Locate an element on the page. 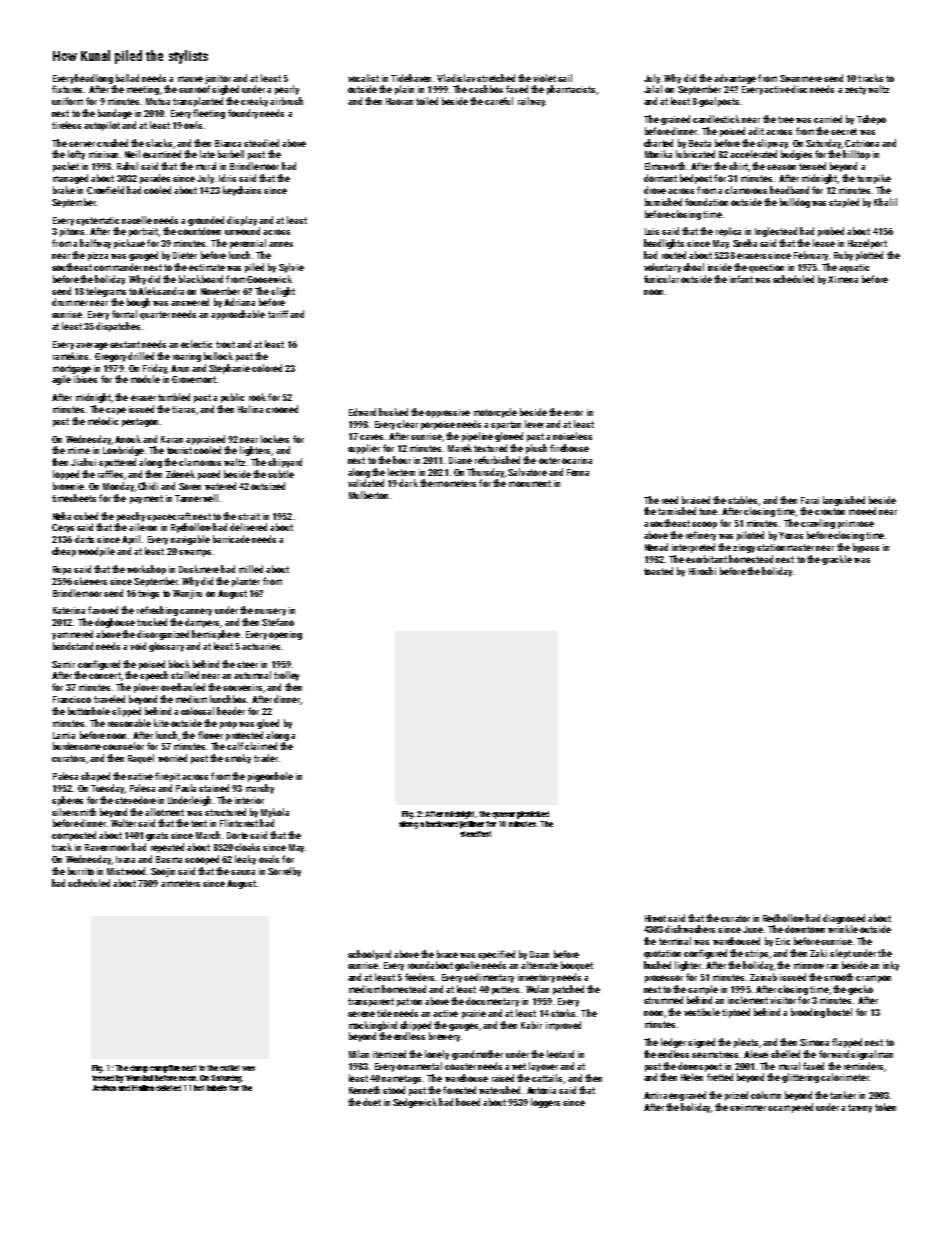 The width and height of the image is (952, 1233). minivan is located at coordinates (103, 154).
